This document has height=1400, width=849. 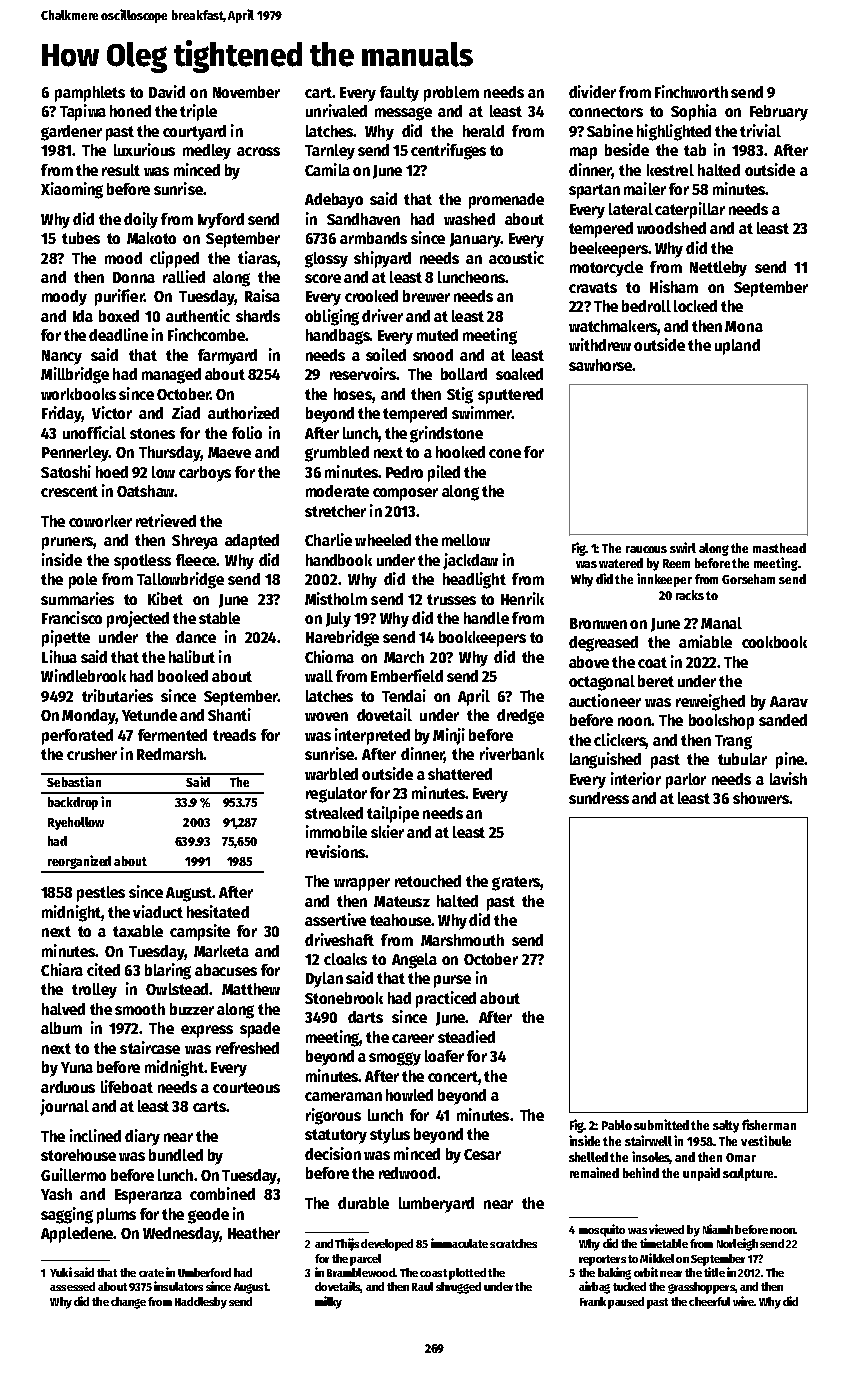 What do you see at coordinates (372, 736) in the document?
I see `interpreted` at bounding box center [372, 736].
